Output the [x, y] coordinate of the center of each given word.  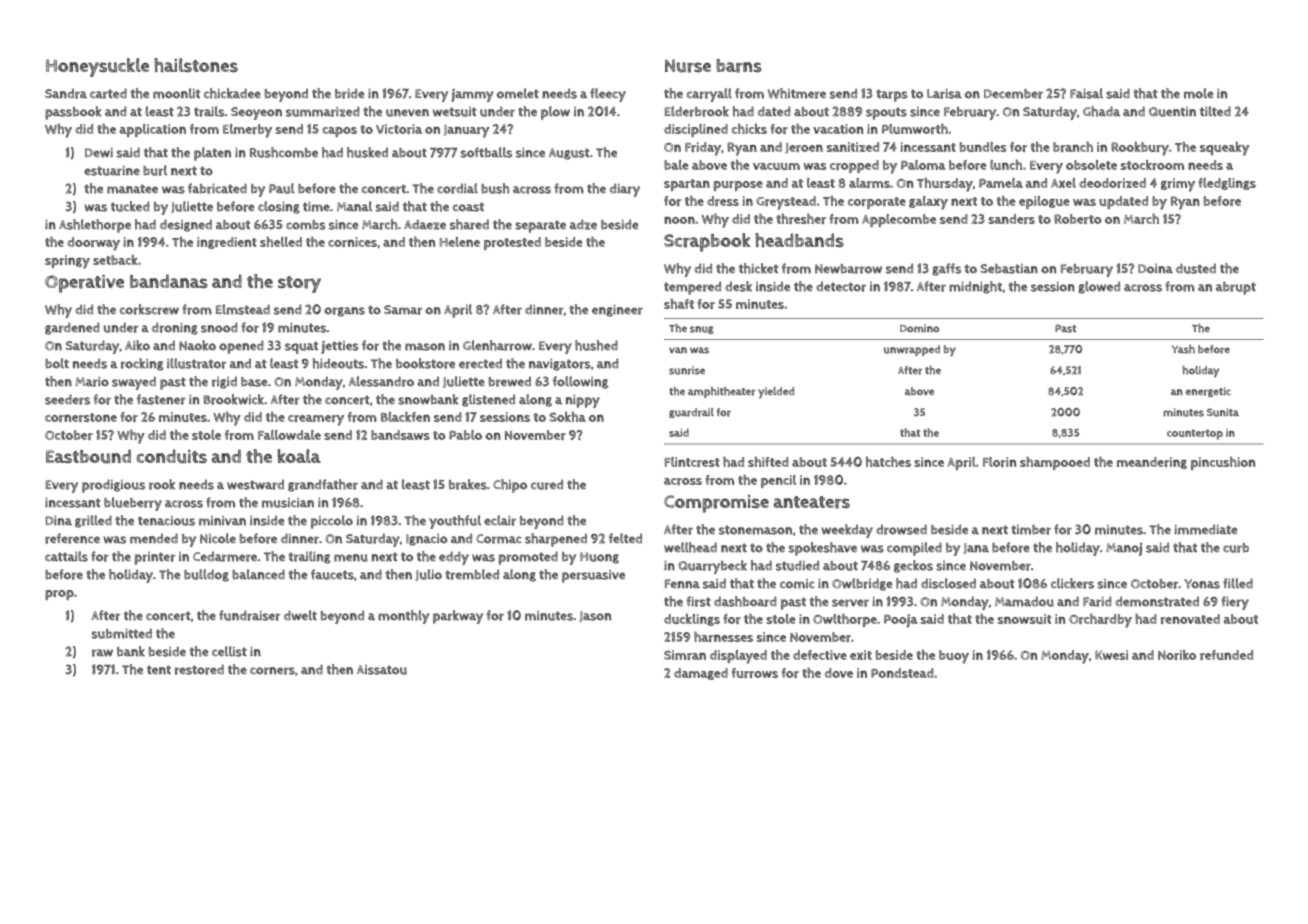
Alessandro [381, 381]
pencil [778, 481]
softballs [486, 152]
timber [1031, 530]
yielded [776, 393]
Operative [84, 284]
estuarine [112, 170]
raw [102, 653]
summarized [323, 111]
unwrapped [912, 350]
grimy [1178, 185]
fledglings [1227, 184]
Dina [58, 521]
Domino [919, 328]
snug [702, 330]
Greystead [786, 203]
